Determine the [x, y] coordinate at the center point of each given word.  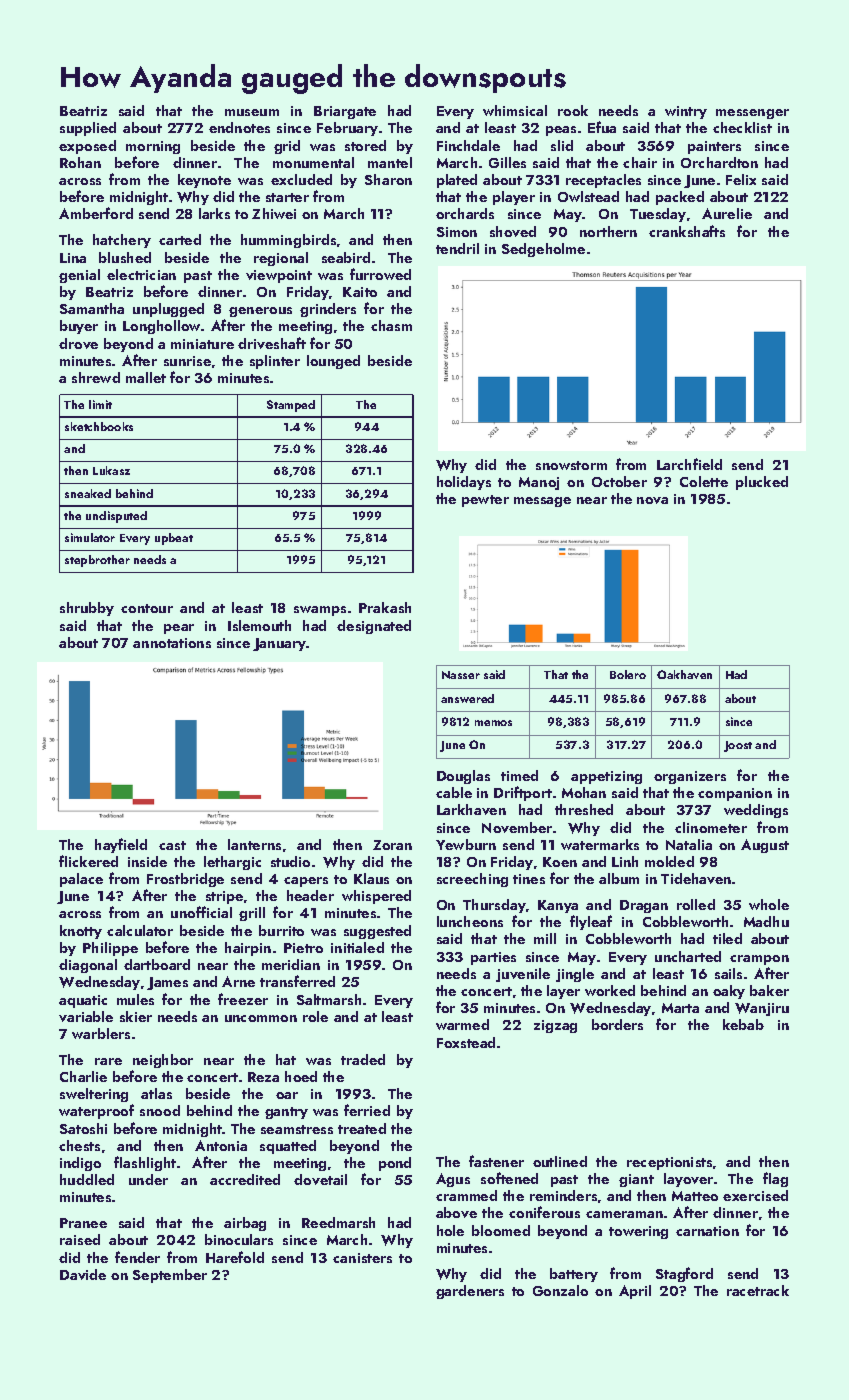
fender [137, 1257]
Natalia [689, 844]
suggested [377, 932]
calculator [140, 930]
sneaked [88, 493]
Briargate [345, 112]
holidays [464, 483]
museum [252, 112]
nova [652, 500]
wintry [686, 112]
